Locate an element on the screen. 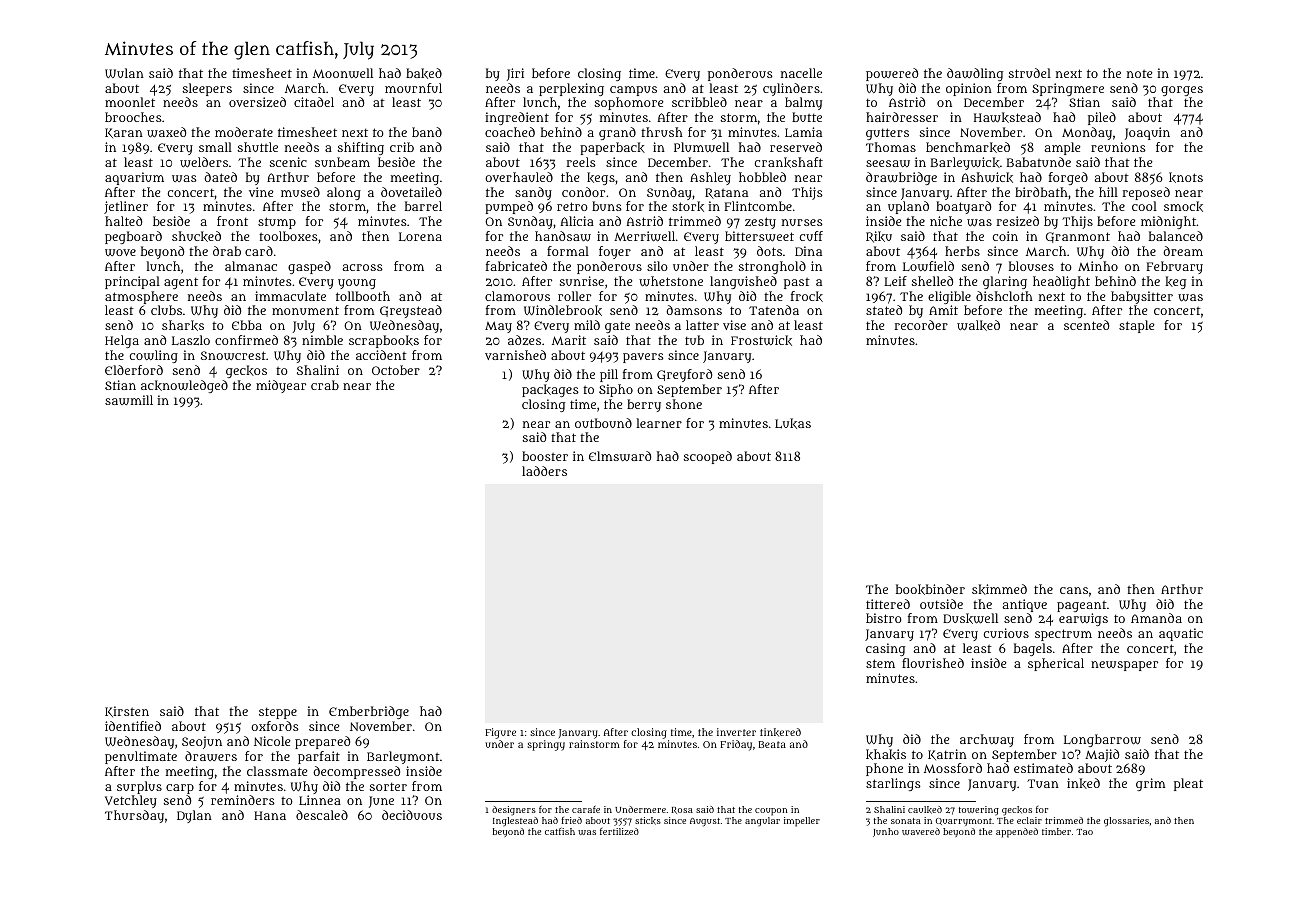 The height and width of the screenshot is (924, 1308). opinion is located at coordinates (969, 89).
